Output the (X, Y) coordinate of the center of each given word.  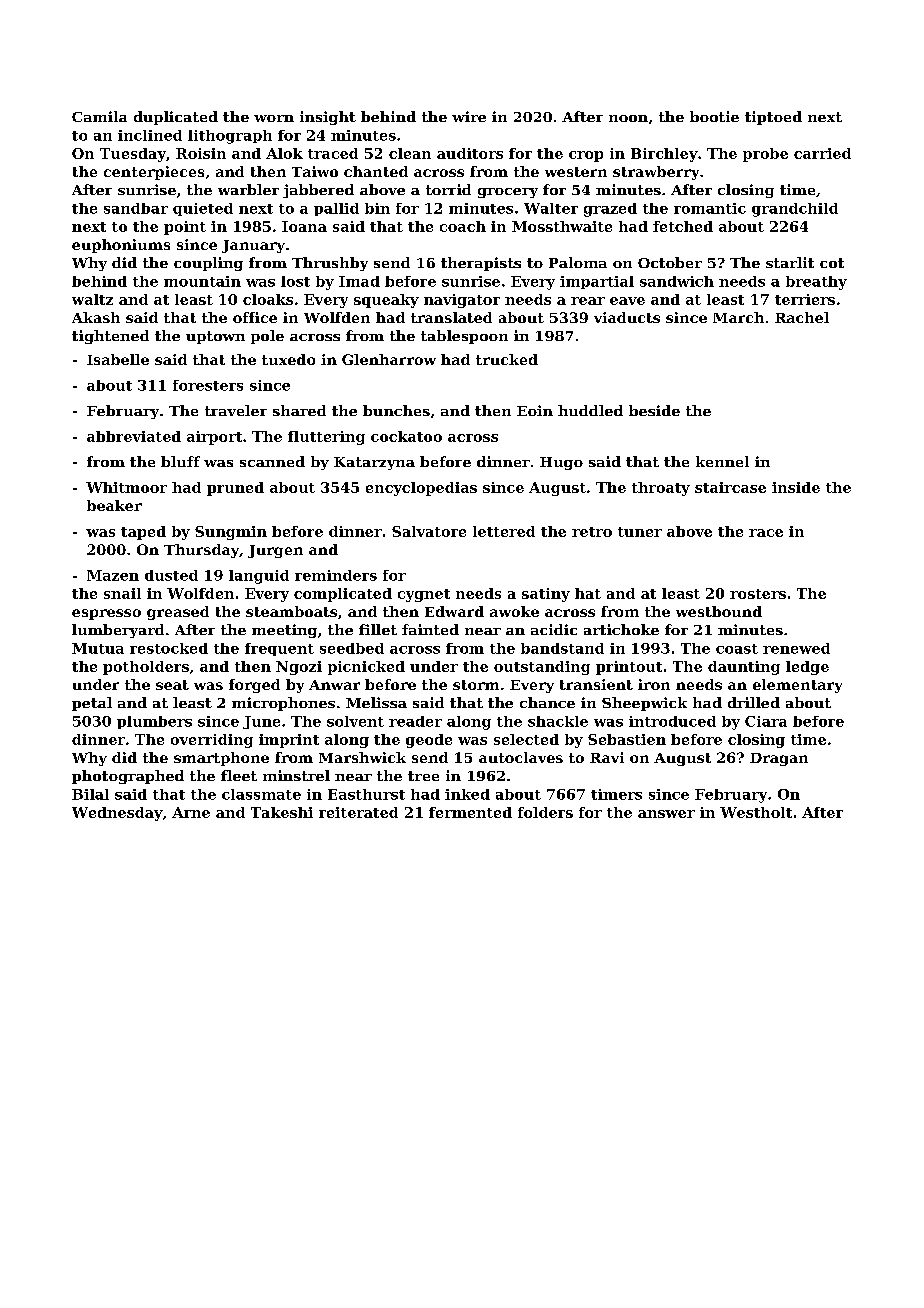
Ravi (607, 757)
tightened (110, 337)
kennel (722, 461)
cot (832, 263)
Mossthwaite (562, 226)
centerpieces (154, 173)
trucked (507, 359)
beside (654, 410)
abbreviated (134, 436)
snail (122, 593)
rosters (758, 594)
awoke (514, 611)
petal (92, 704)
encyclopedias (421, 489)
